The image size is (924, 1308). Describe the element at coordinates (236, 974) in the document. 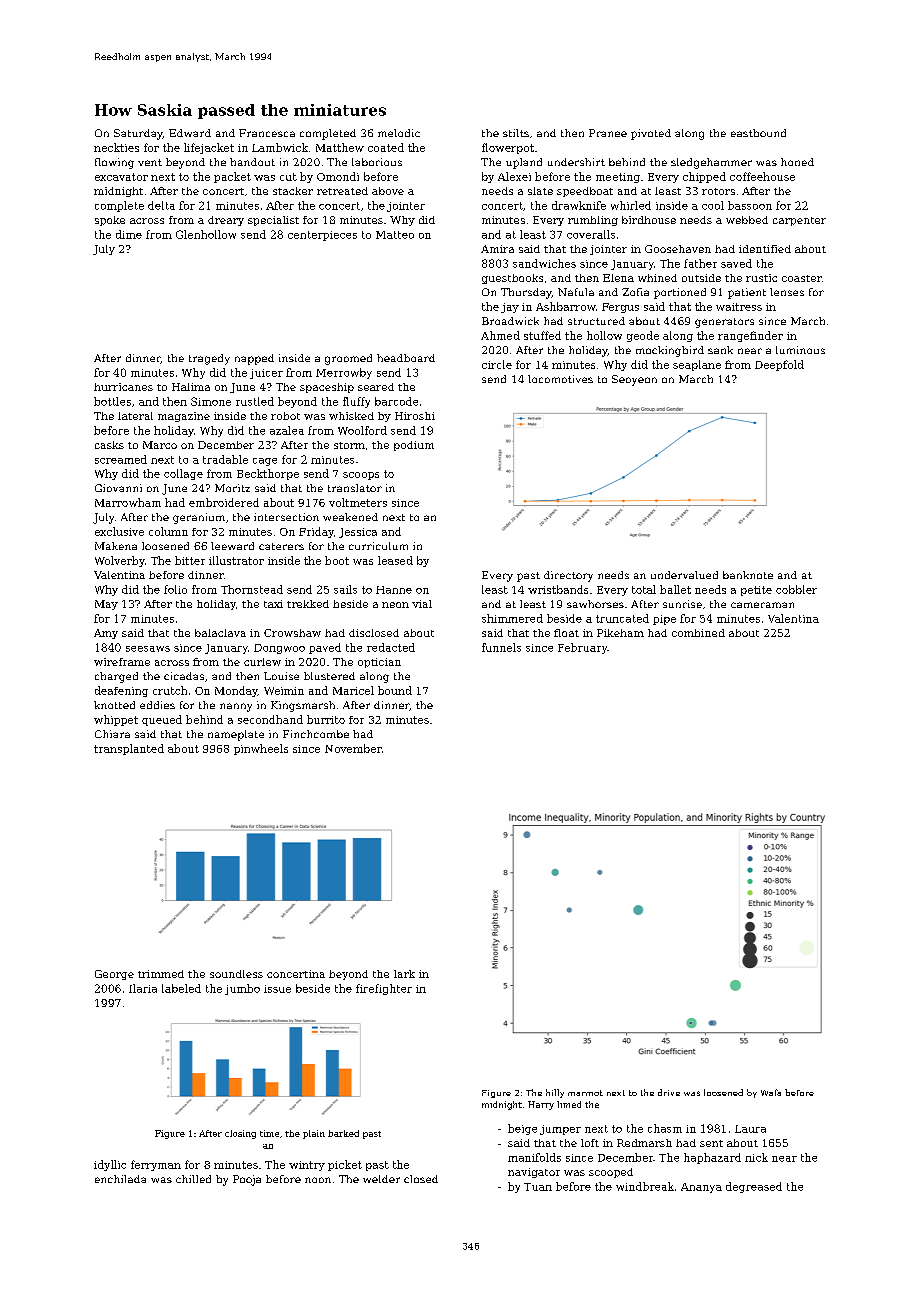

I see `soundless` at that location.
